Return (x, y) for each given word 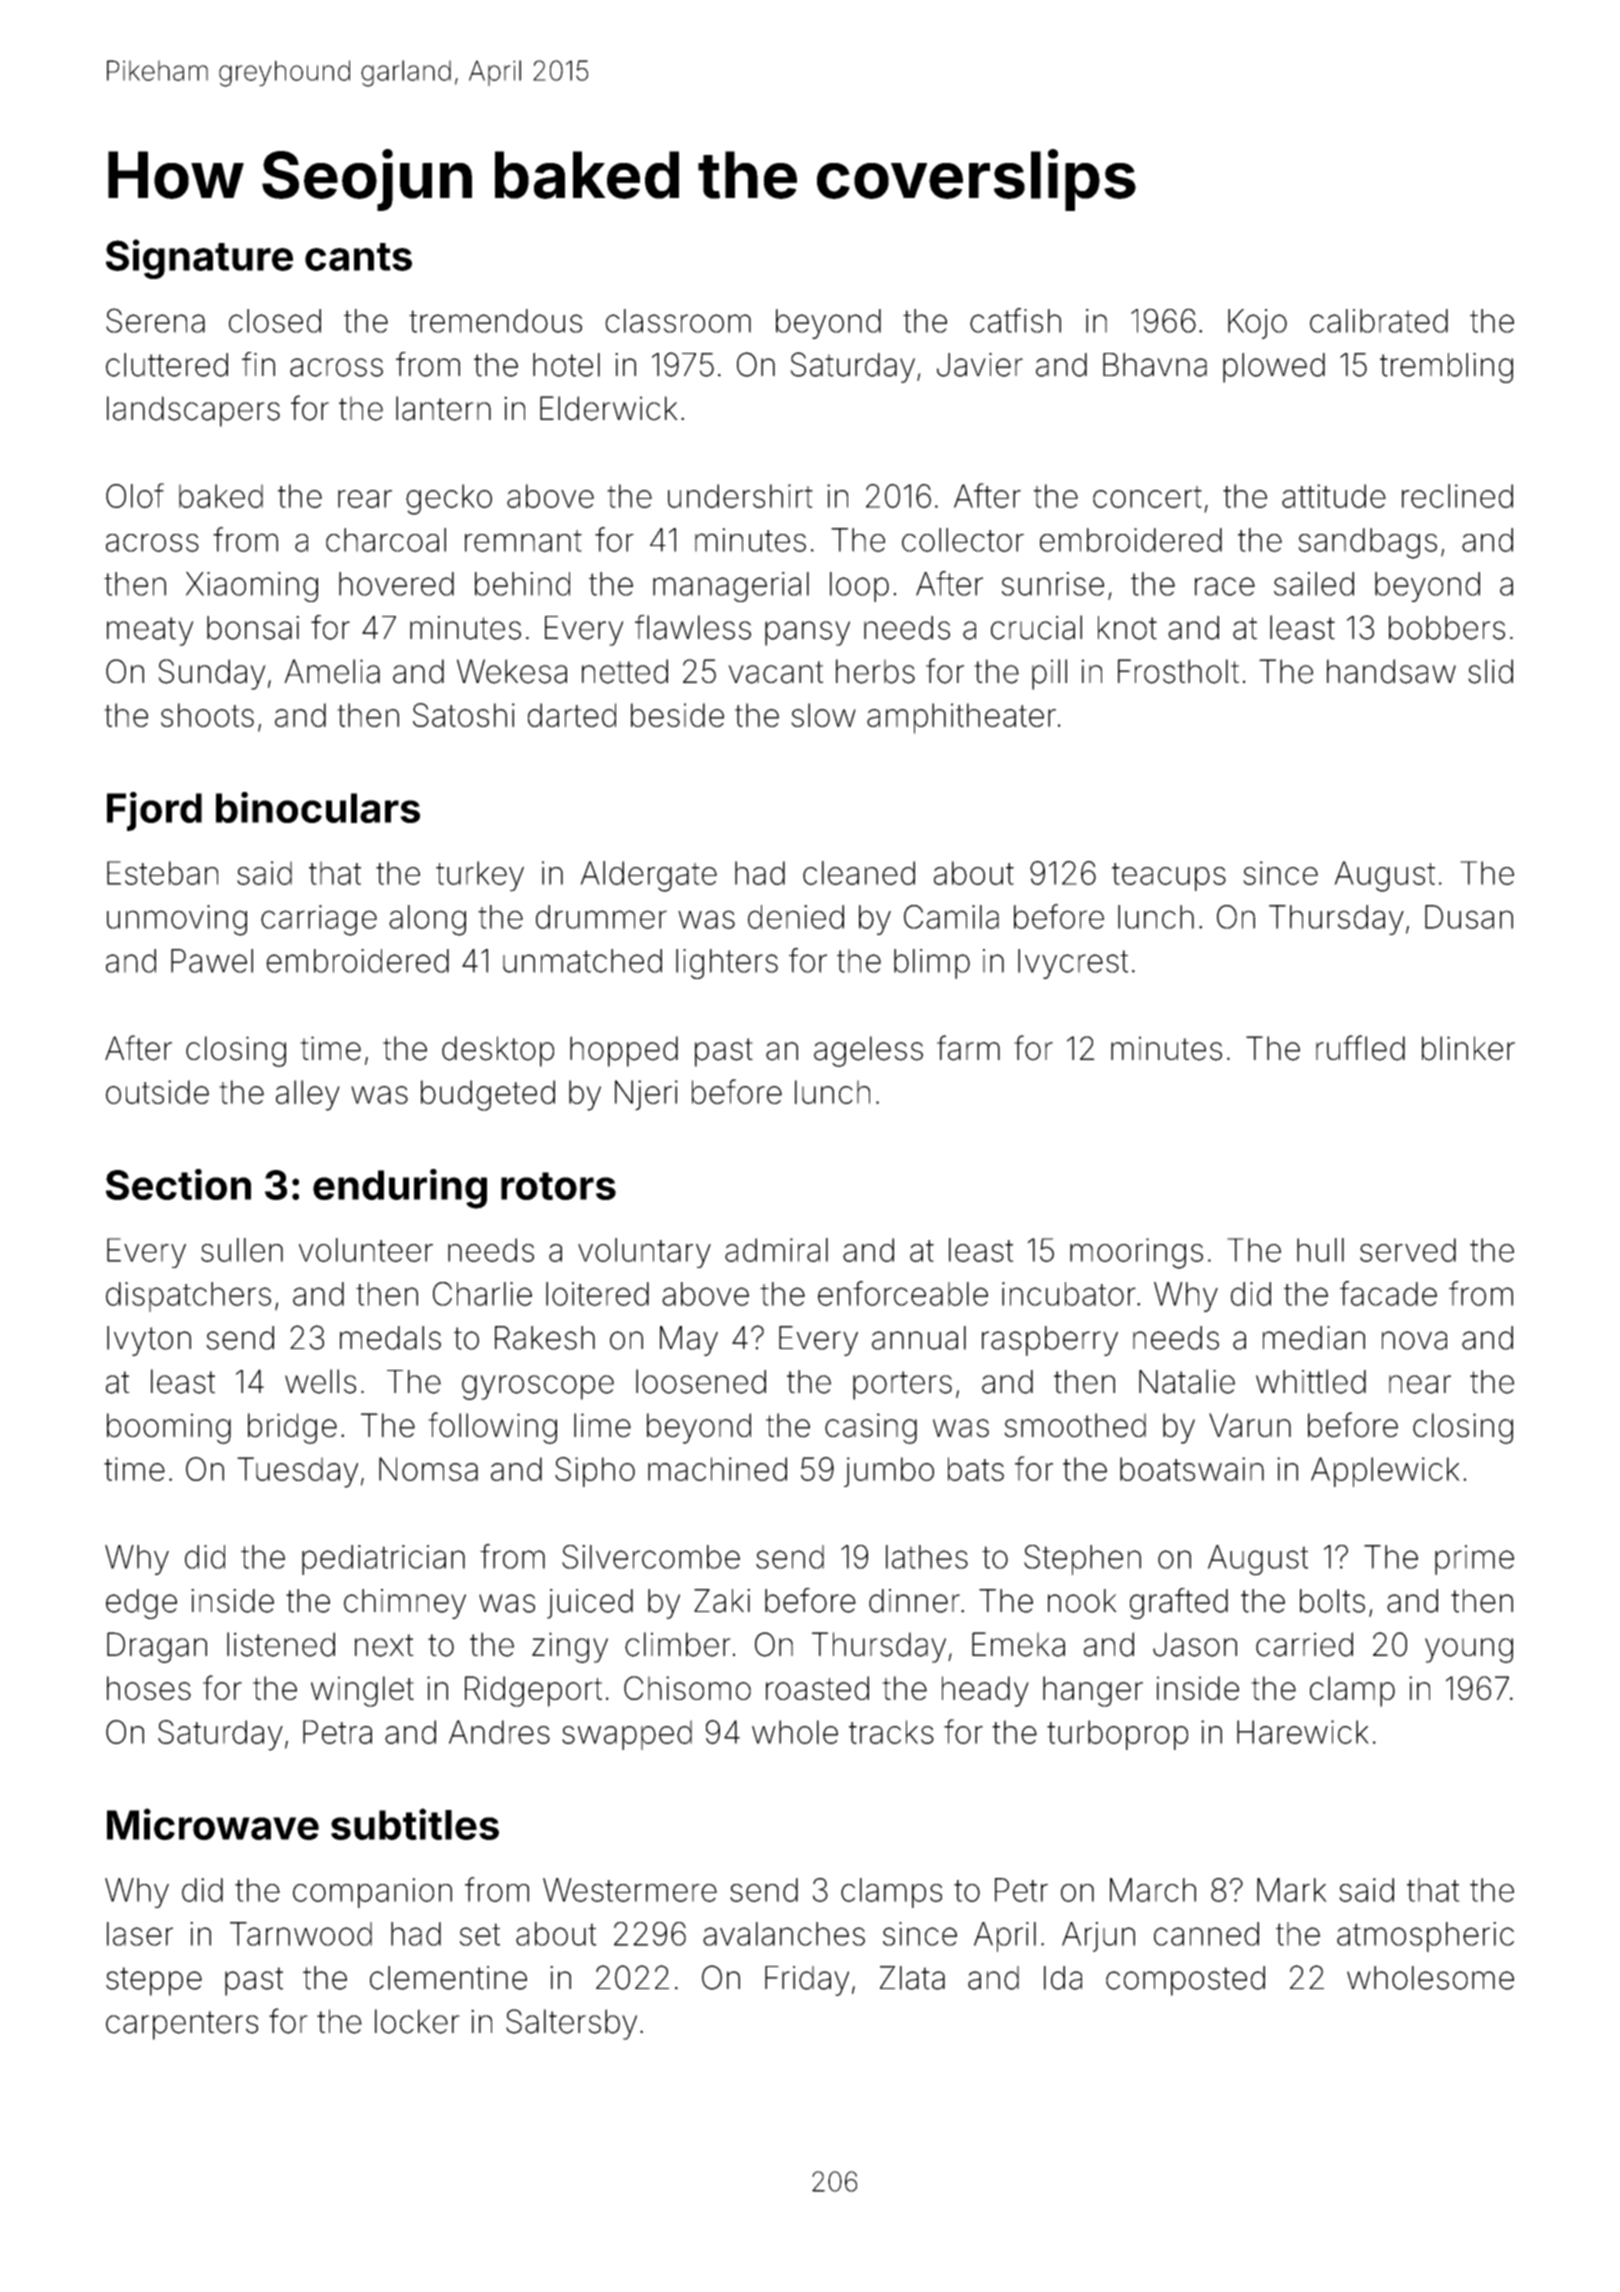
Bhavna (1155, 365)
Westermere (630, 1890)
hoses (149, 1688)
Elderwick (609, 408)
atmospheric (1425, 1937)
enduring (400, 1189)
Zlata (912, 1978)
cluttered (167, 365)
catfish (1015, 320)
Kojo (1257, 324)
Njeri (646, 1095)
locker (417, 2021)
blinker (1468, 1048)
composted (1185, 1981)
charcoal (386, 540)
